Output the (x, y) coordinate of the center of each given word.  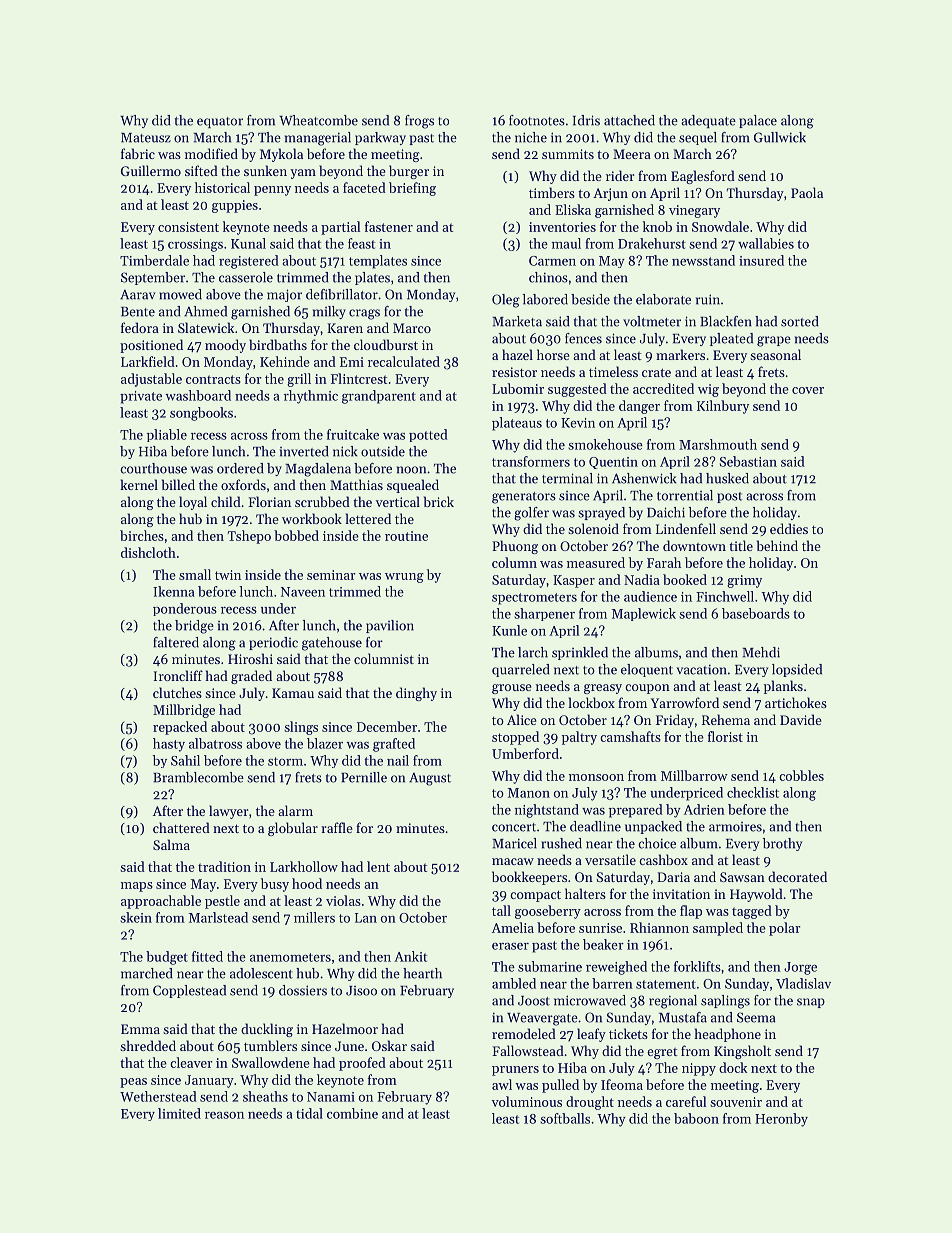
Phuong (515, 547)
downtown (694, 545)
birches (142, 535)
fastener (389, 226)
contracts (213, 379)
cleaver (191, 1062)
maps (137, 887)
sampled (718, 929)
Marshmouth (718, 444)
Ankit (410, 956)
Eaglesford (703, 177)
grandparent (379, 397)
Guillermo (151, 170)
